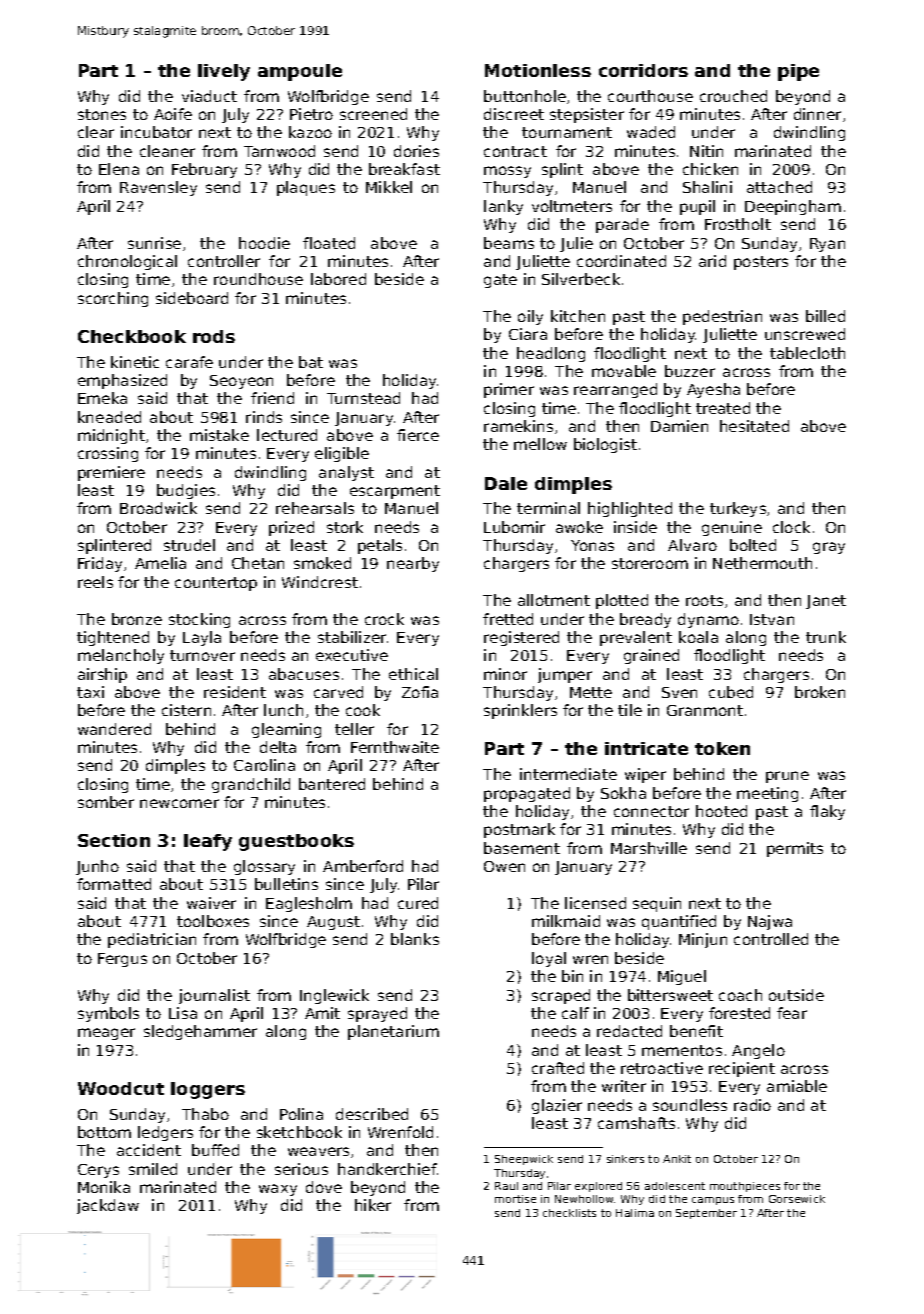  I want to click on chicken, so click(710, 169).
